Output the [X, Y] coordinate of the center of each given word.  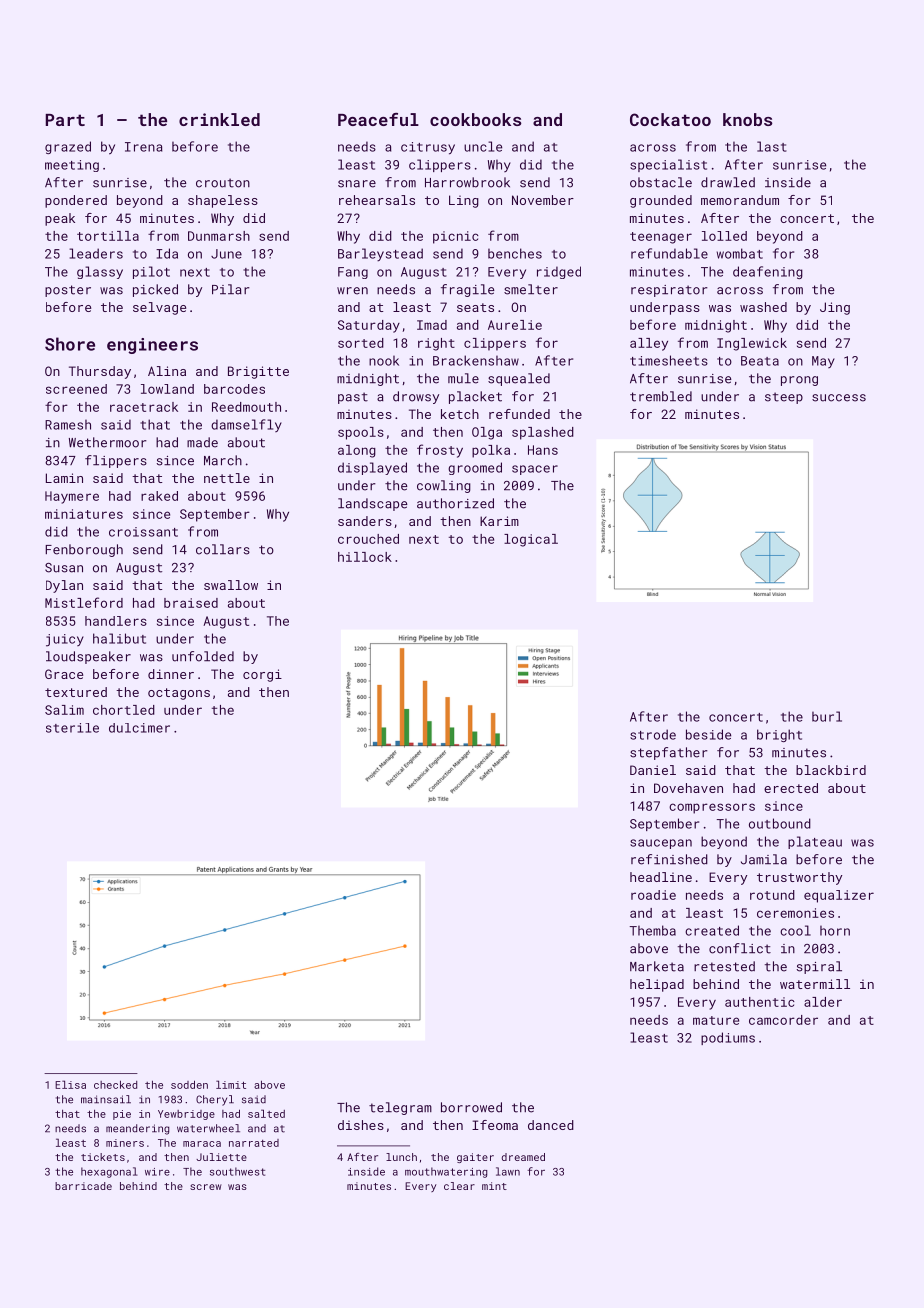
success [839, 398]
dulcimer [139, 728]
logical [531, 540]
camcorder [783, 1020]
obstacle [661, 182]
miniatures [84, 514]
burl [827, 716]
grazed [68, 147]
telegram [400, 1108]
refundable [669, 253]
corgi [262, 675]
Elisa [70, 1084]
